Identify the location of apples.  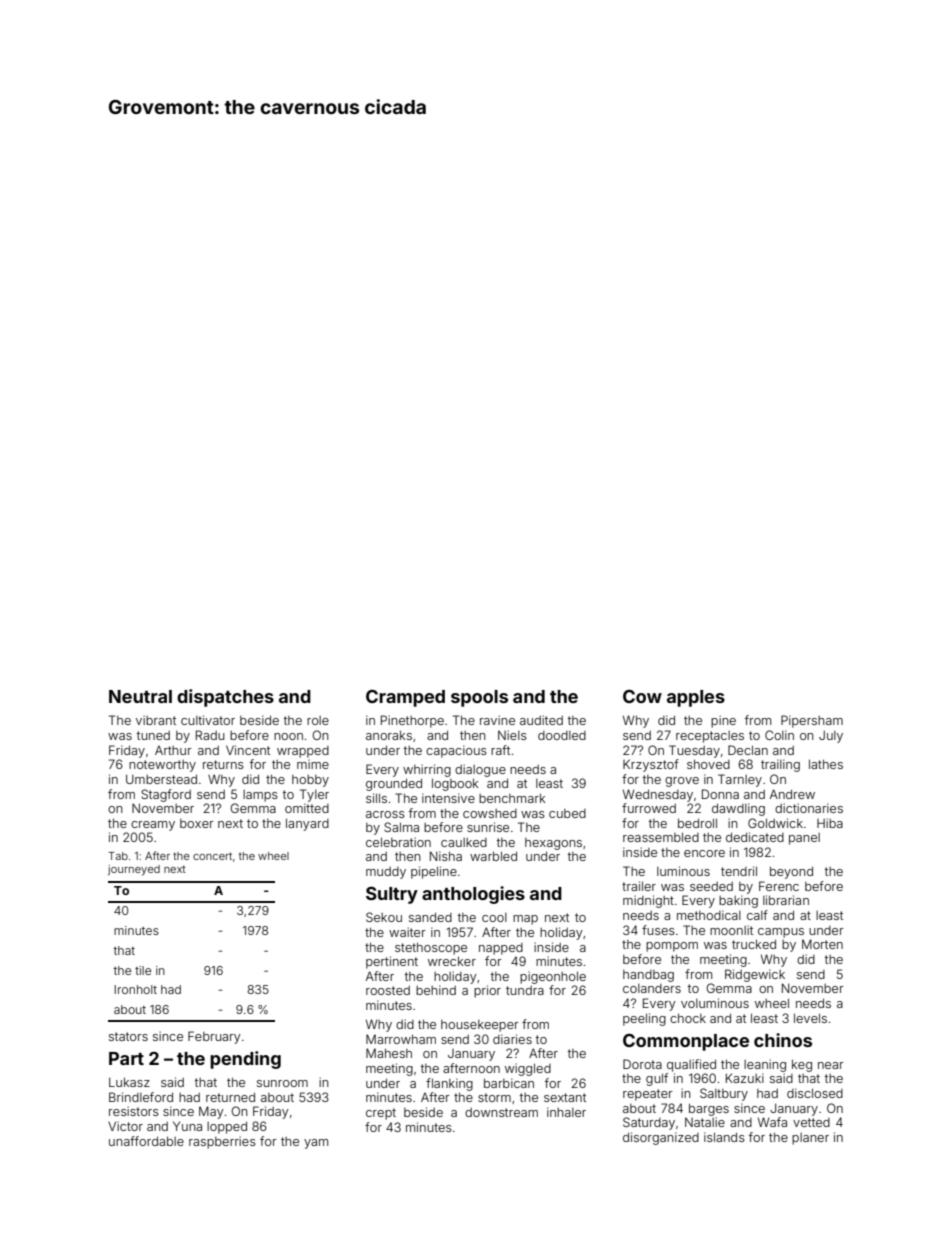
(696, 698).
